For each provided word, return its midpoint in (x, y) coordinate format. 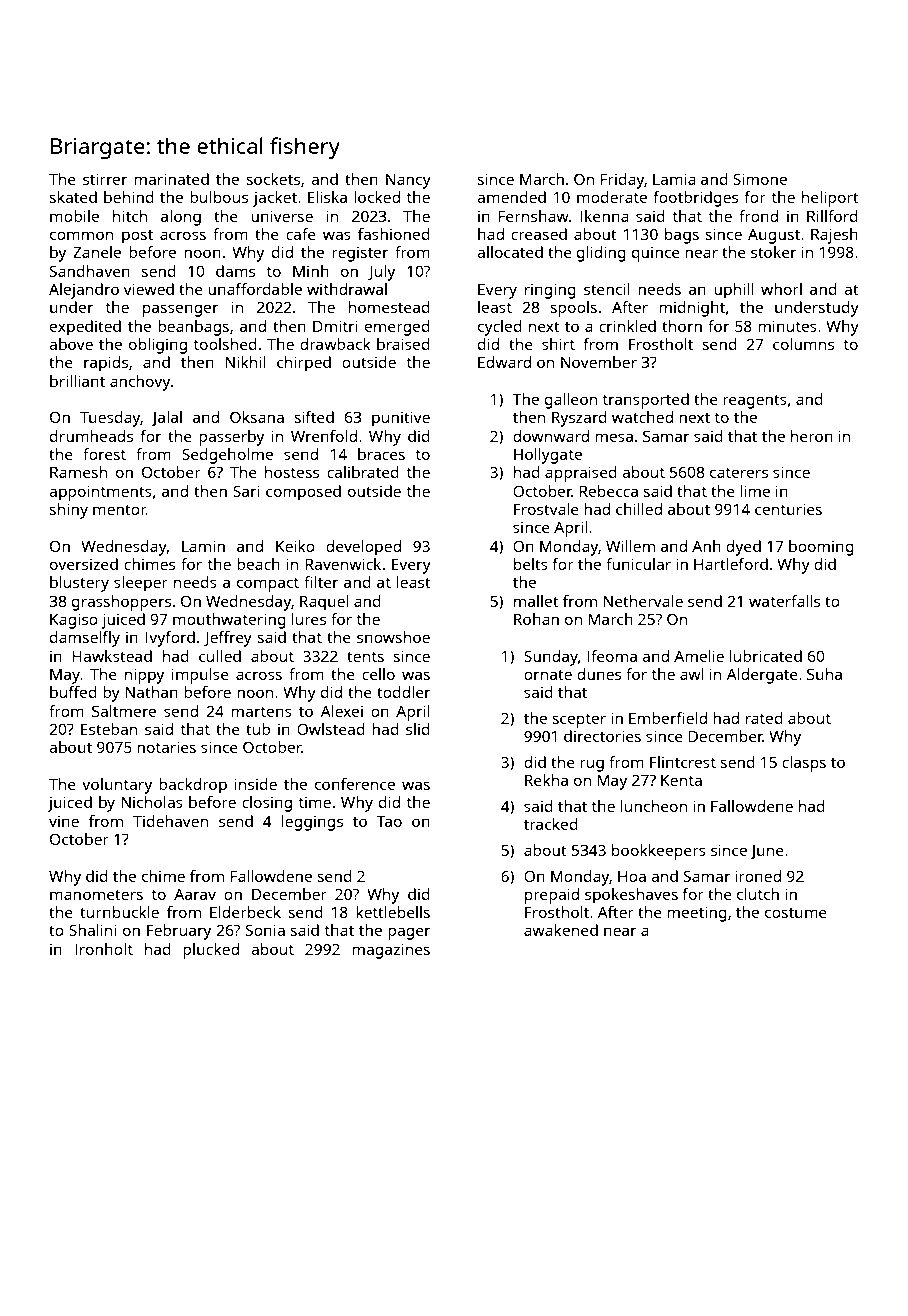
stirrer (105, 179)
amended (511, 197)
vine (64, 821)
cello (378, 674)
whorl (781, 289)
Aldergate (762, 676)
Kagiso (74, 621)
